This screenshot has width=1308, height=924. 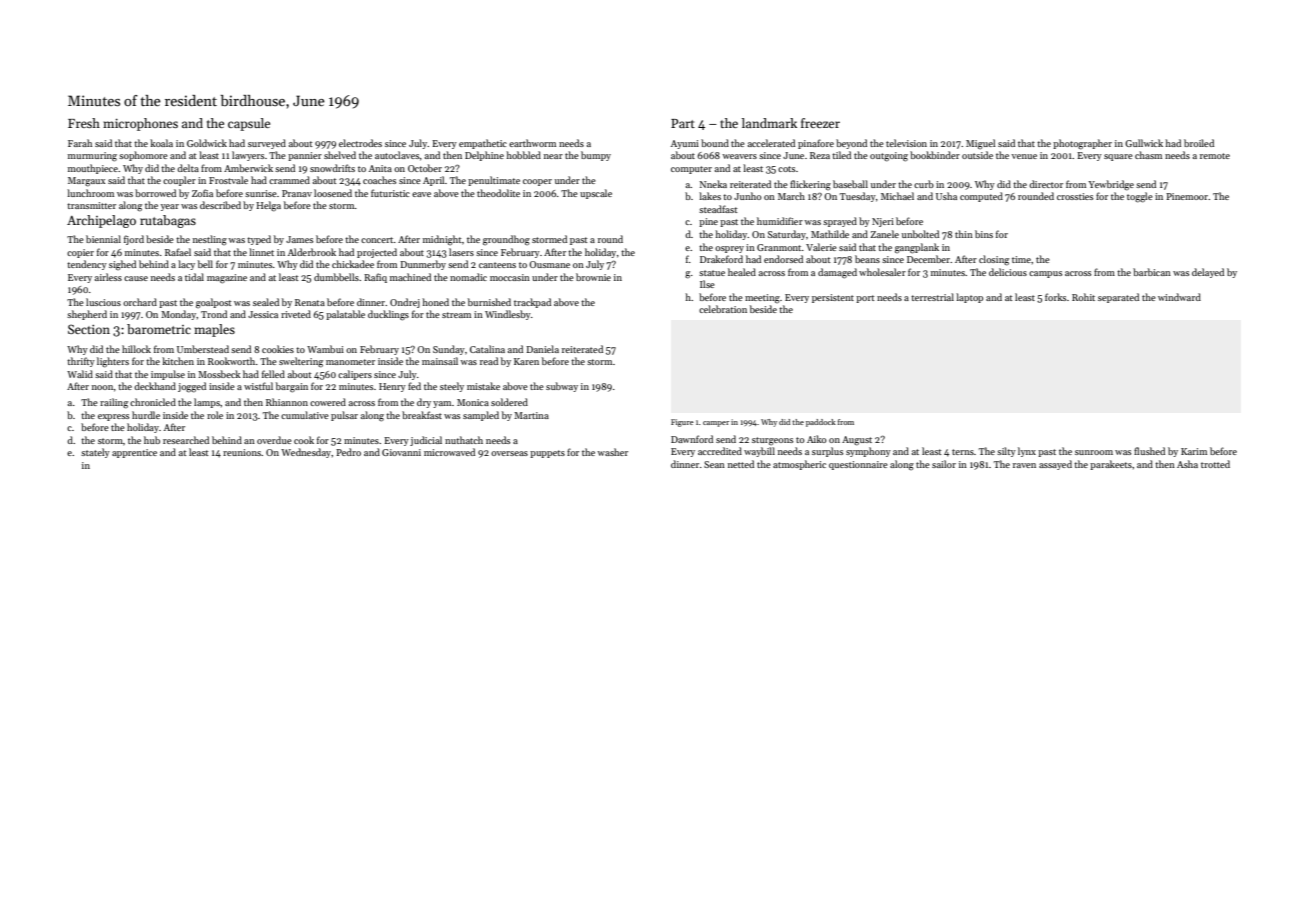 I want to click on capsule, so click(x=249, y=124).
